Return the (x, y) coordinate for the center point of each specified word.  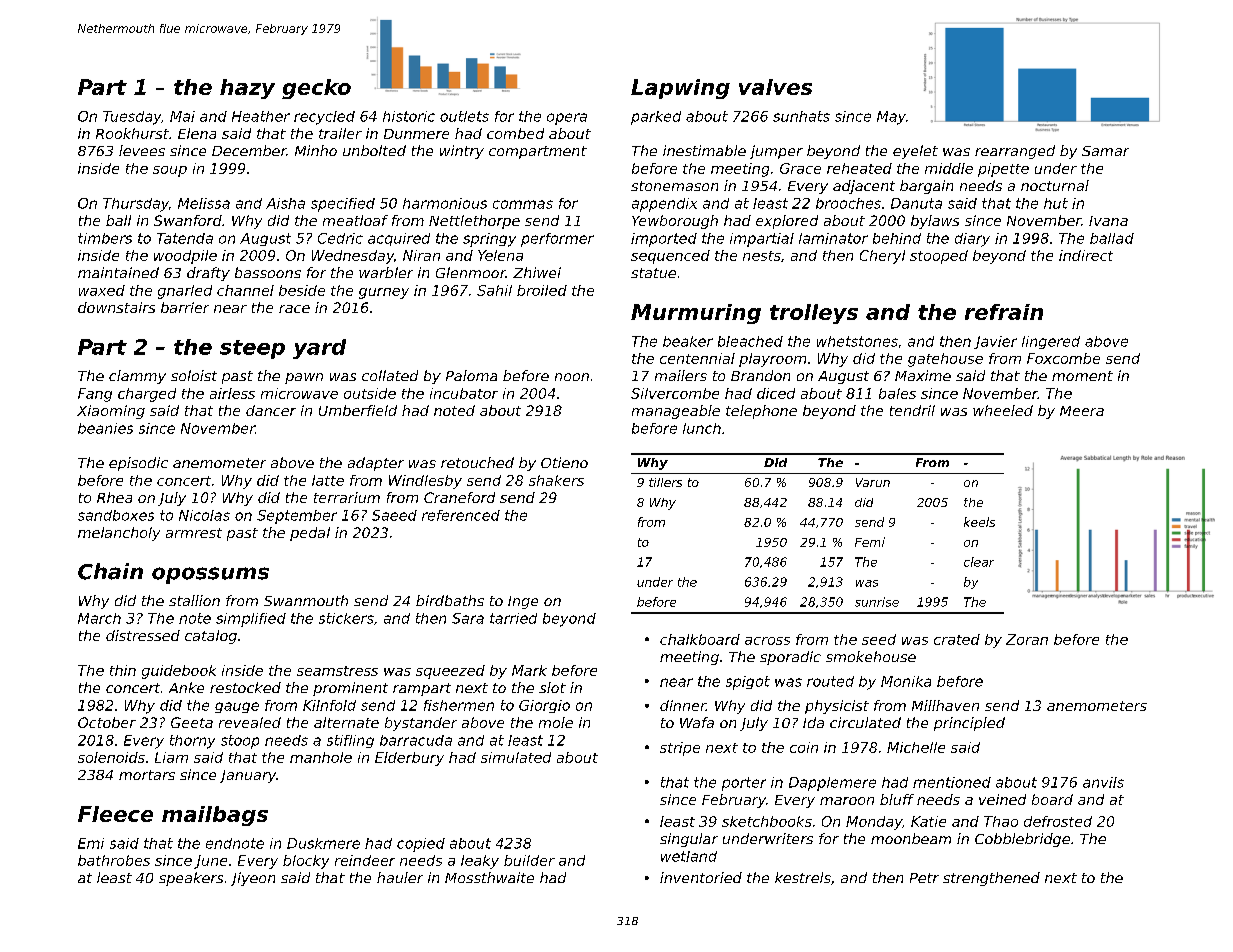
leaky (480, 862)
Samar (1105, 151)
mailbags (215, 816)
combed (515, 133)
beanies (105, 428)
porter (744, 784)
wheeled (1003, 410)
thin (123, 670)
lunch (702, 428)
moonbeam (911, 838)
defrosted (1058, 821)
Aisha (285, 203)
